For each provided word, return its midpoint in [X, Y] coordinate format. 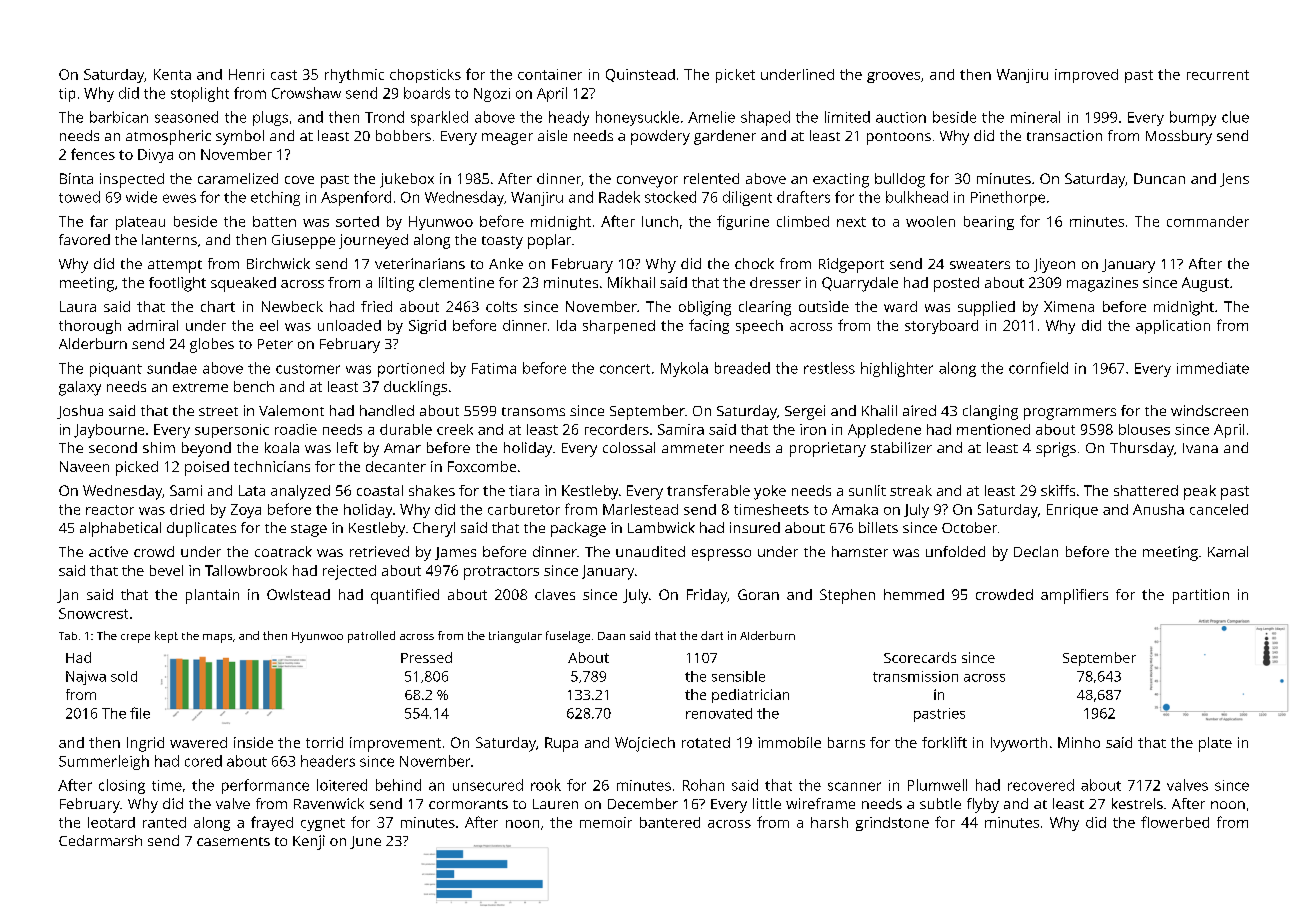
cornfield [1038, 368]
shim [159, 447]
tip [67, 95]
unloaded [349, 325]
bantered [670, 822]
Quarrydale [860, 284]
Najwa [86, 678]
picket [735, 76]
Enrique [1072, 511]
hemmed [914, 594]
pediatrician [750, 696]
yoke [770, 492]
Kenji [309, 842]
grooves [893, 77]
